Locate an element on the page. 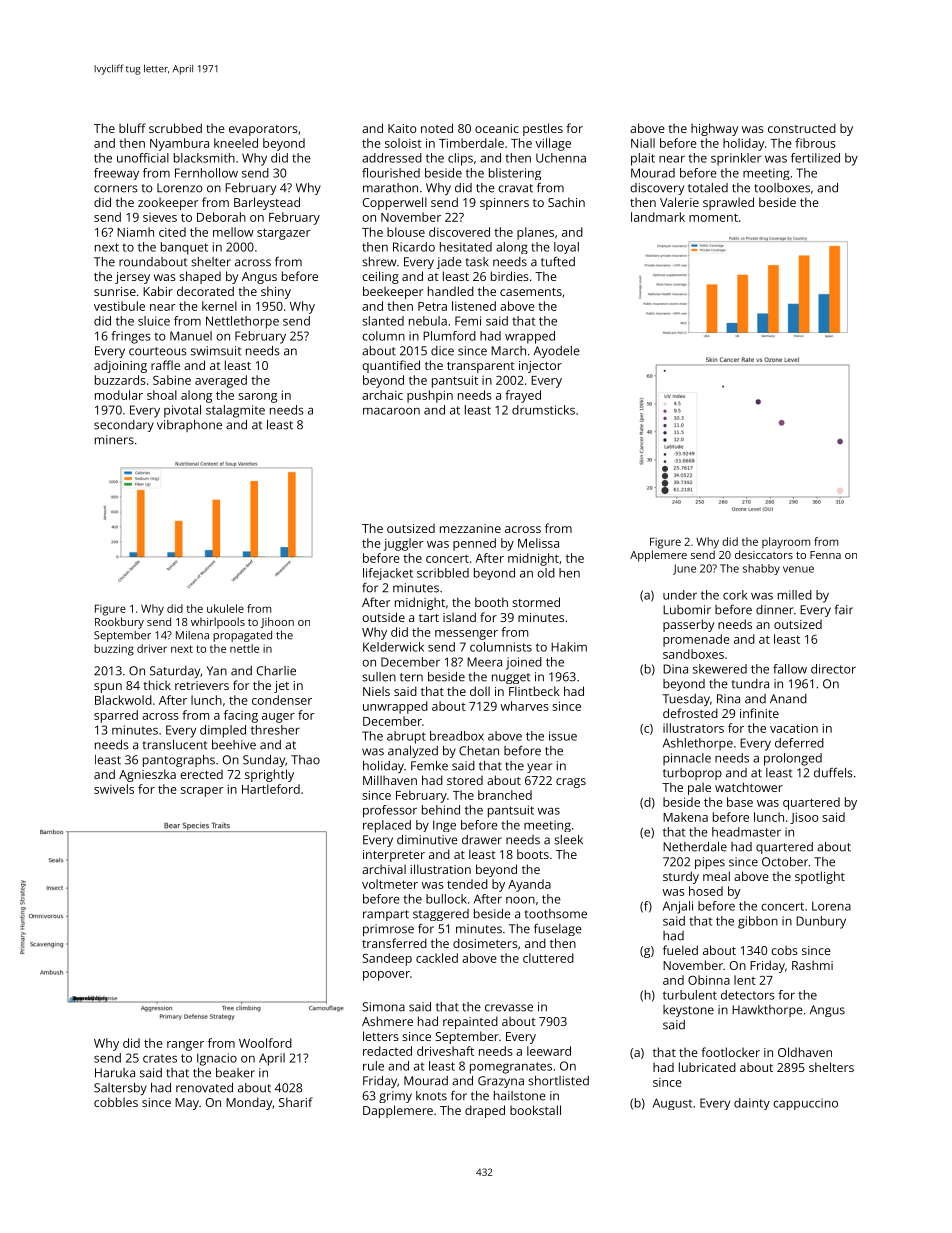  moment is located at coordinates (713, 217).
